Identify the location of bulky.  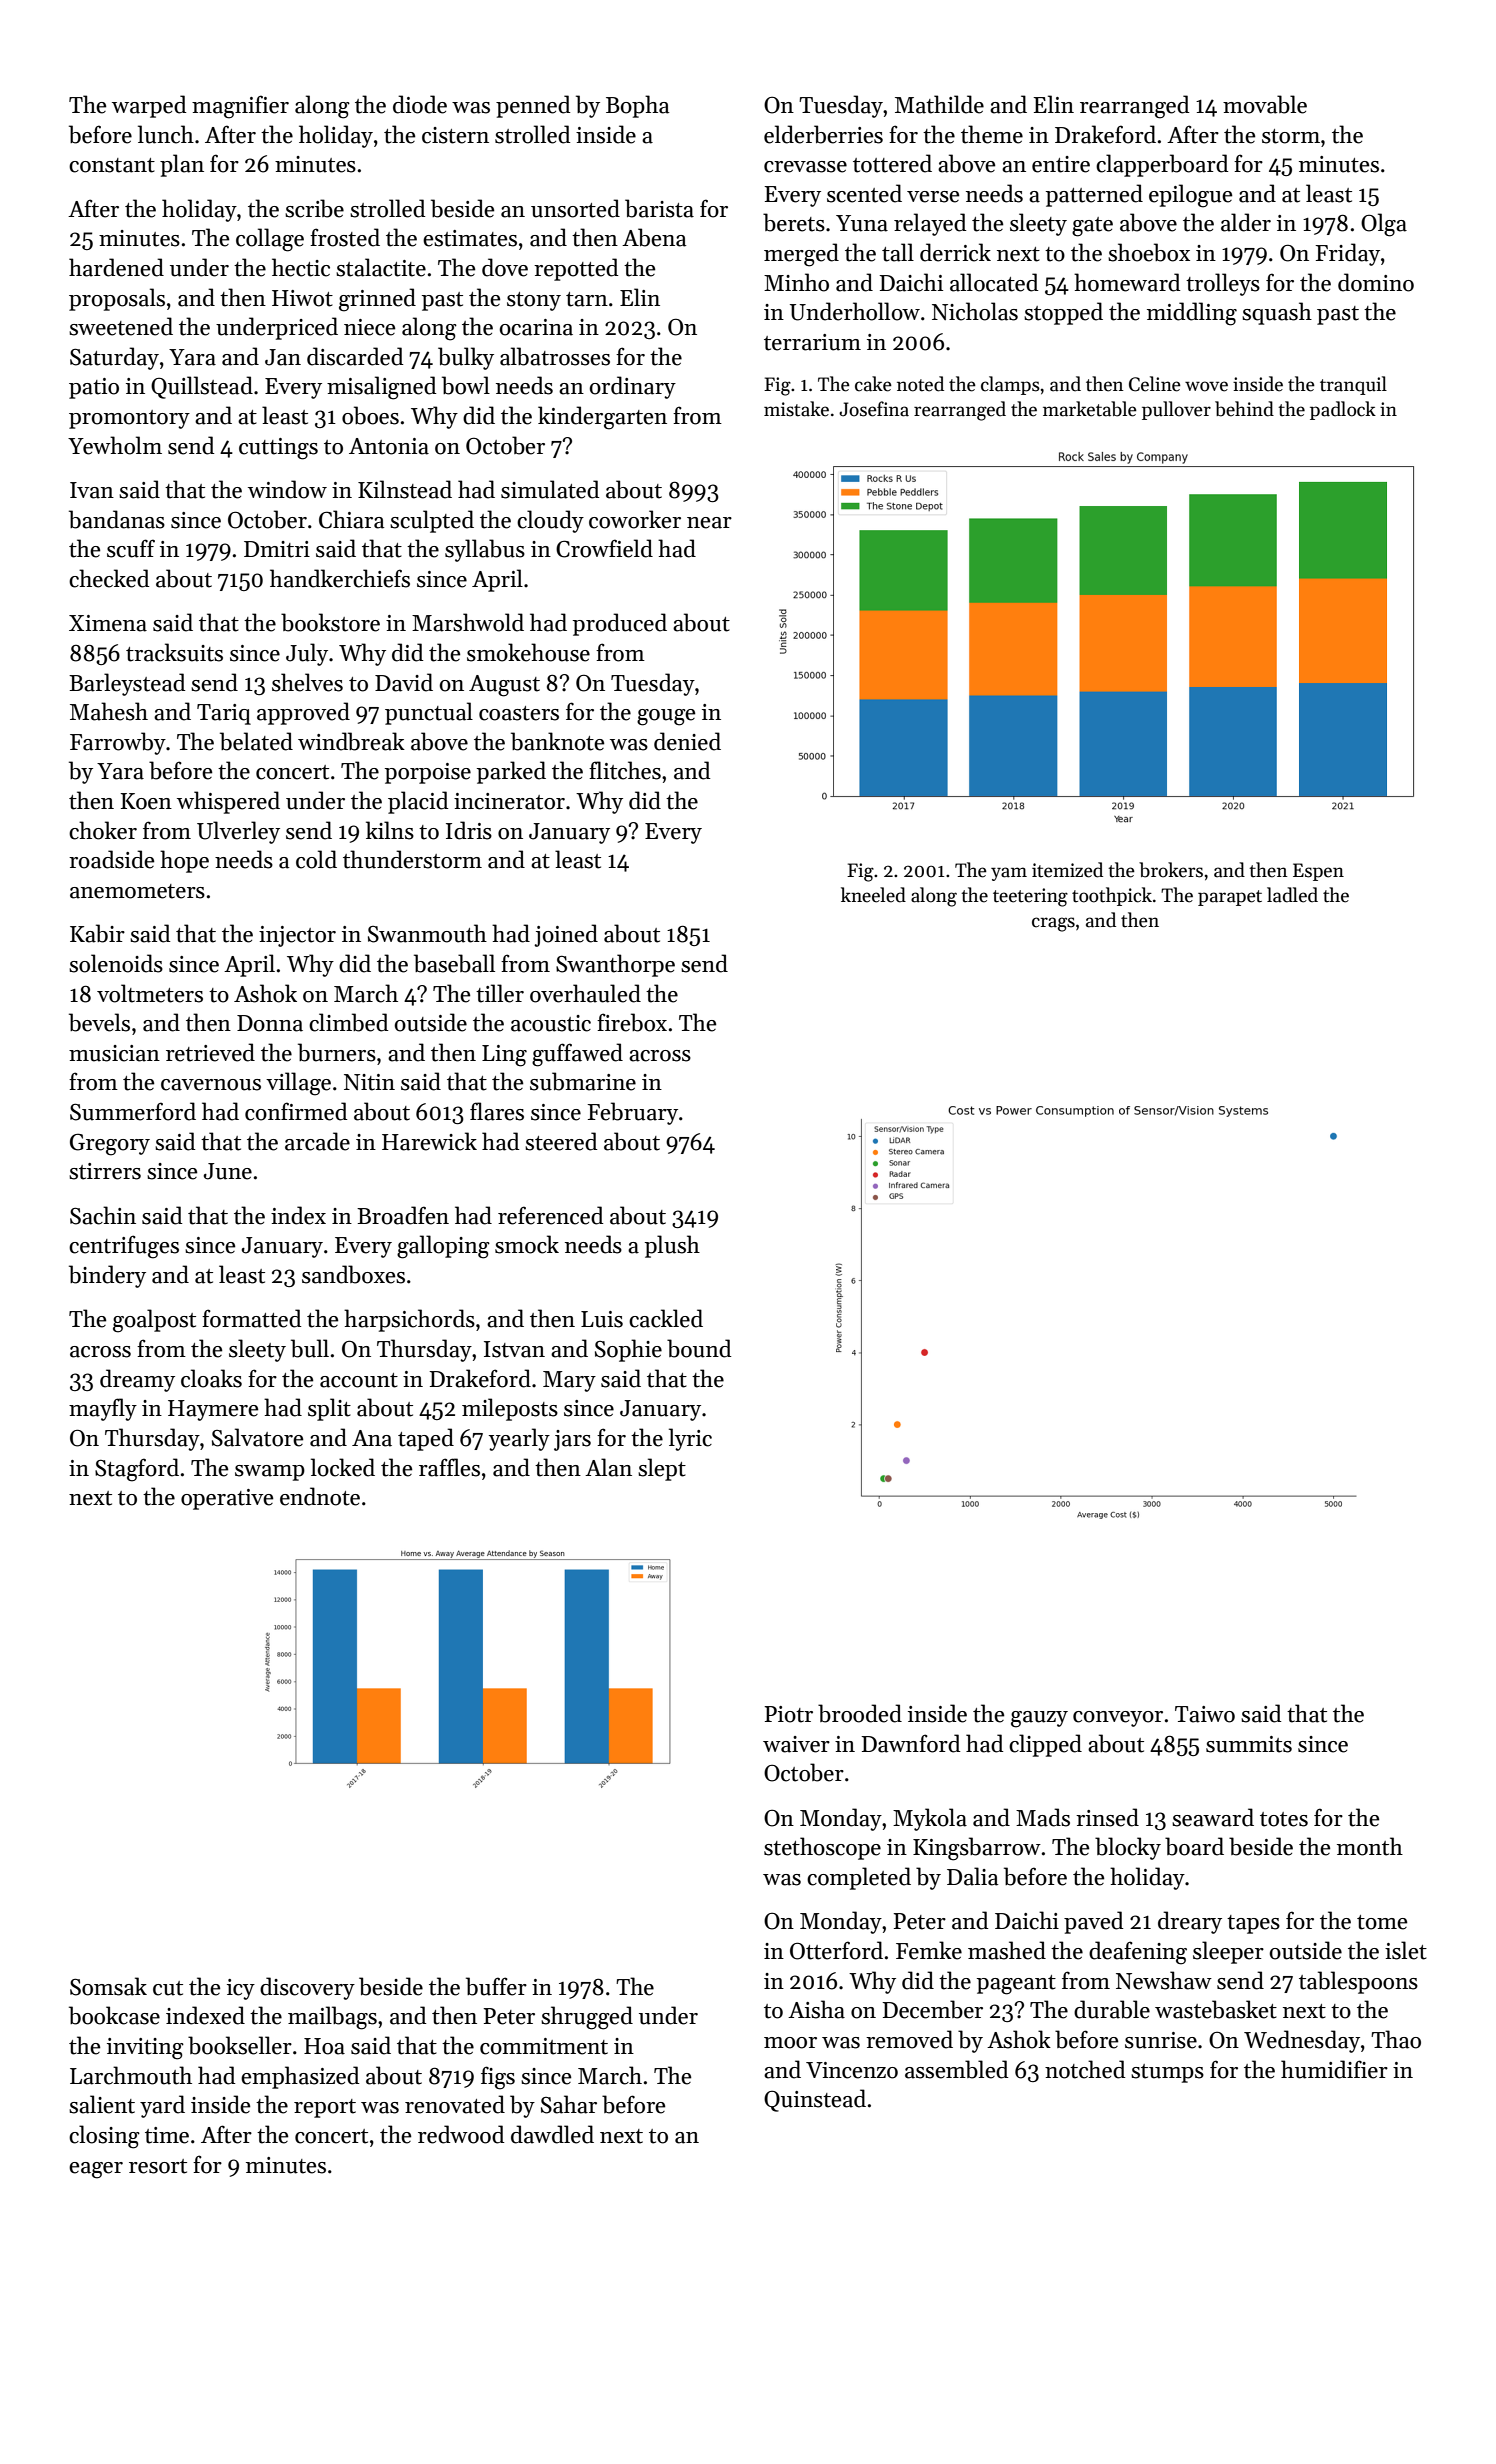
(466, 358).
